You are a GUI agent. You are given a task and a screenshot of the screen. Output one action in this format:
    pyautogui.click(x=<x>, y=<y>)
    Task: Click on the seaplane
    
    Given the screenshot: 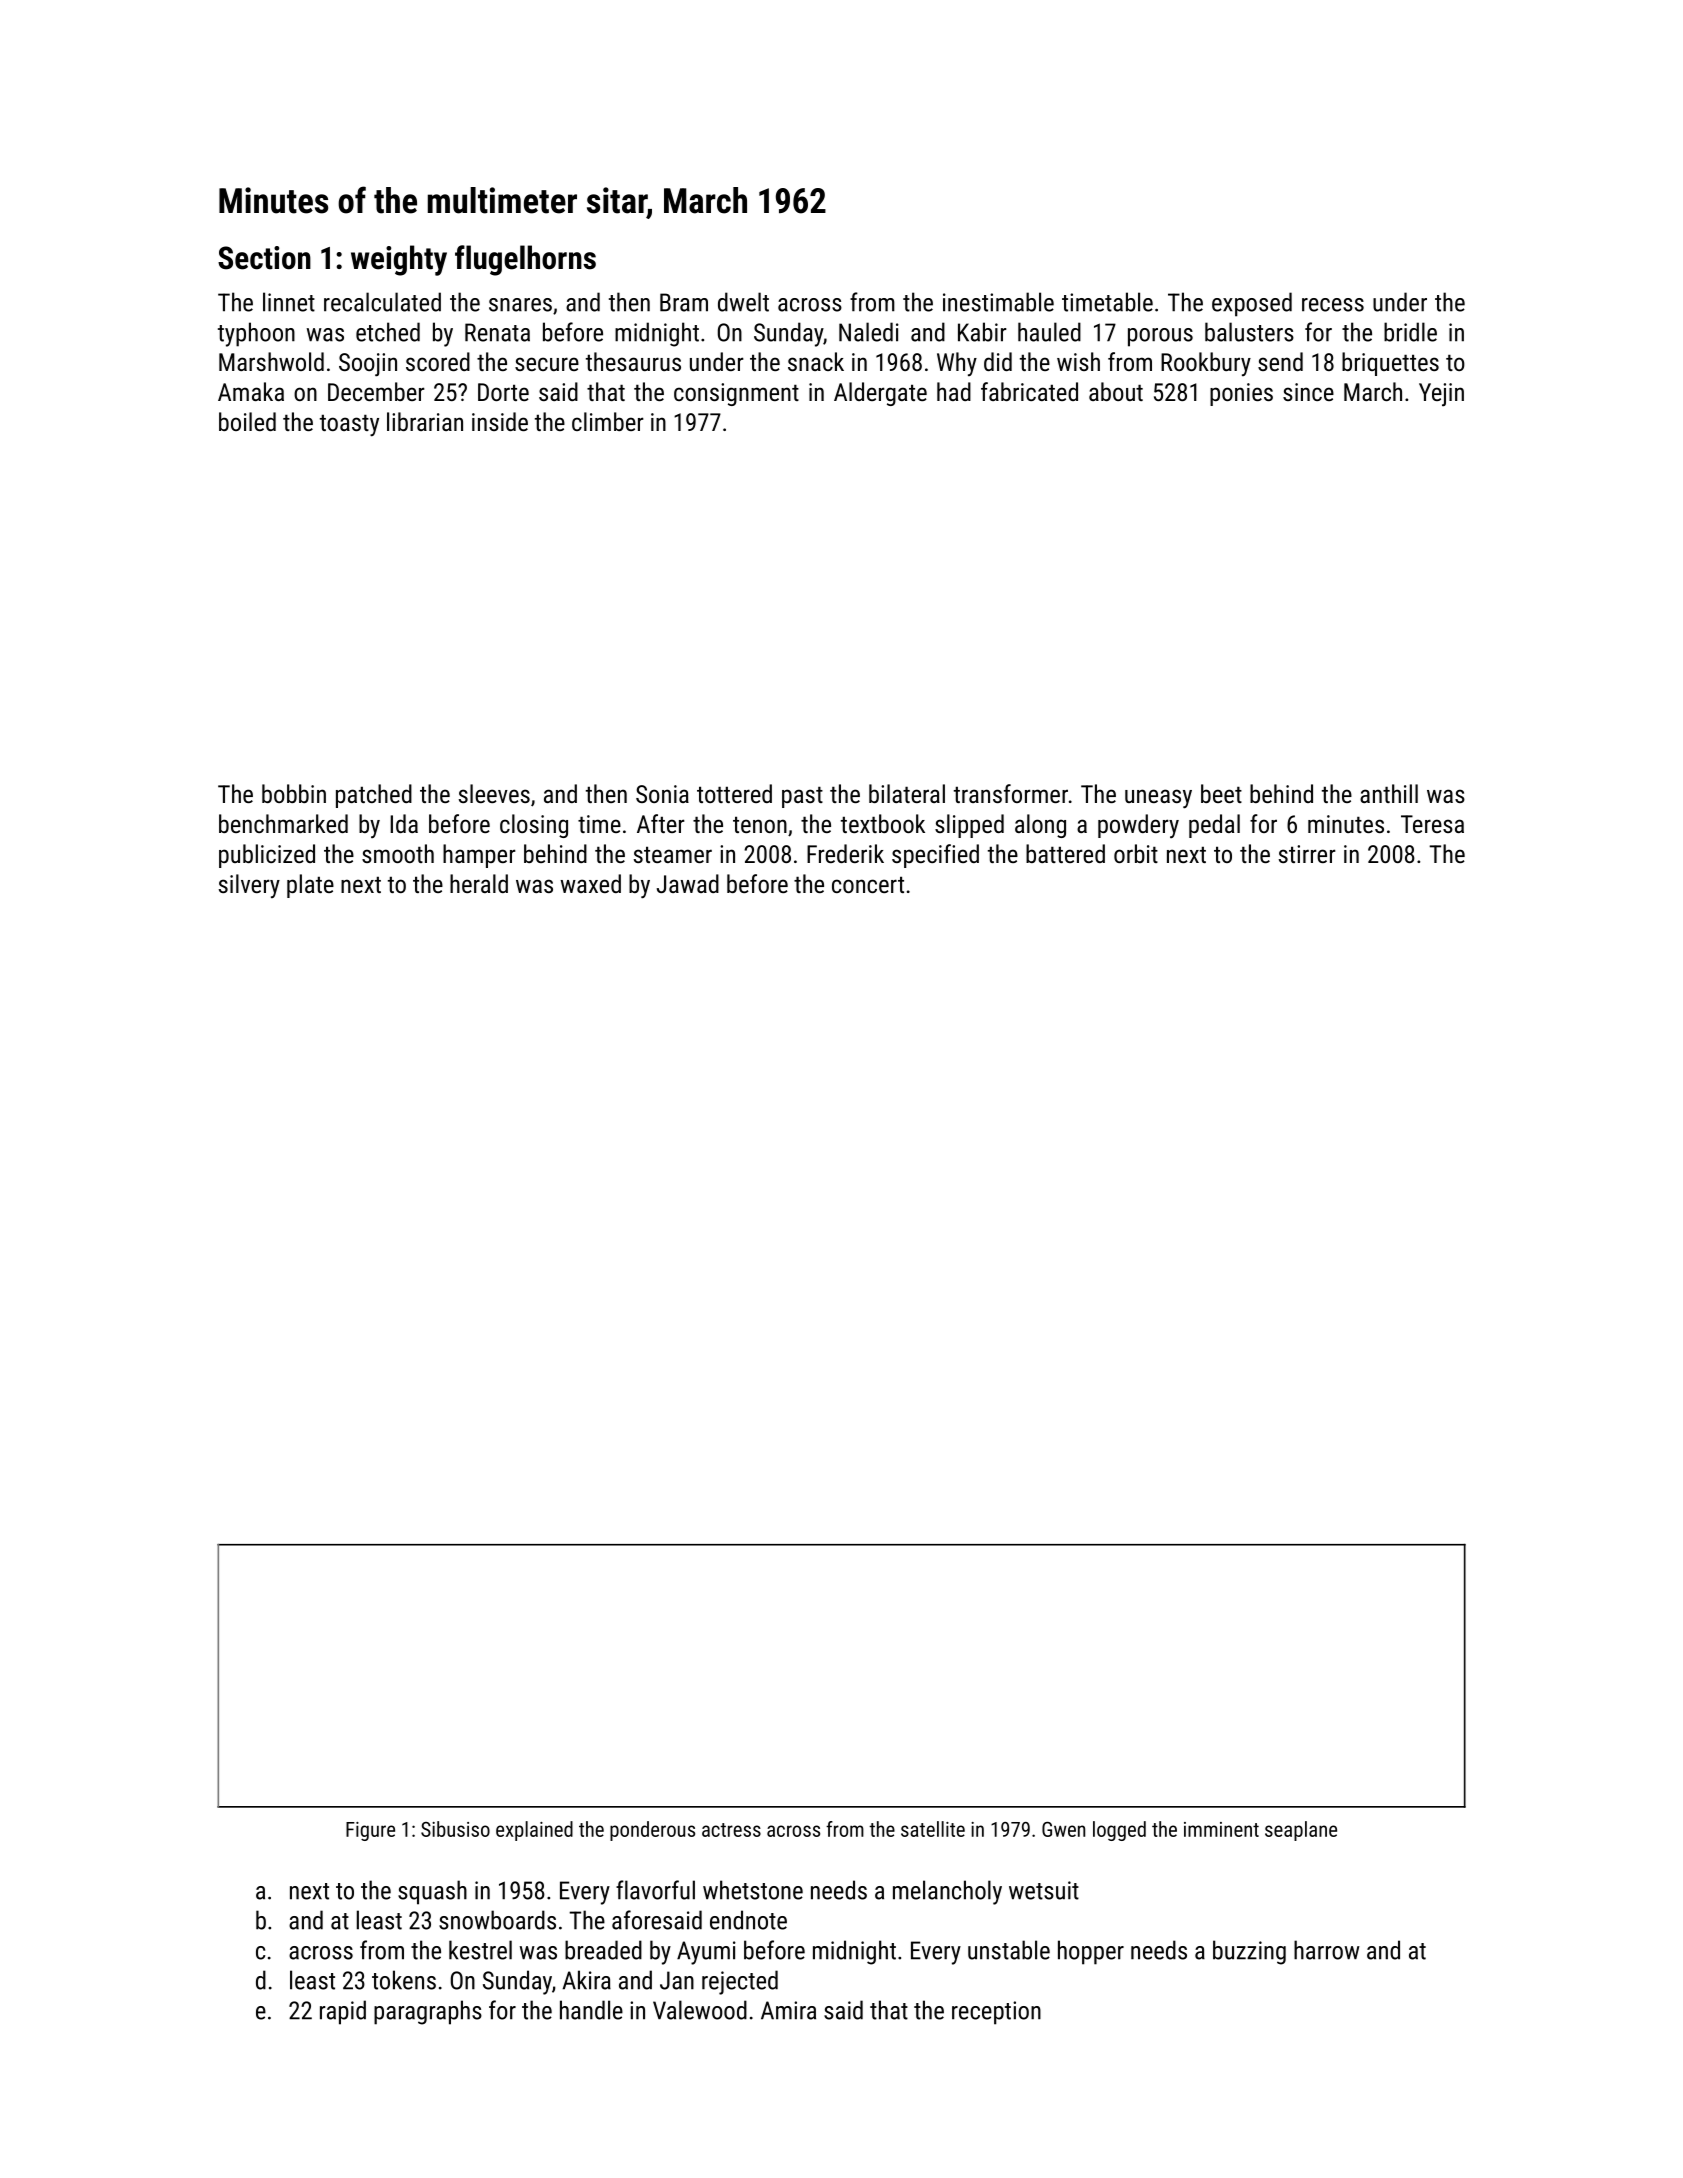 What is the action you would take?
    pyautogui.click(x=1301, y=1831)
